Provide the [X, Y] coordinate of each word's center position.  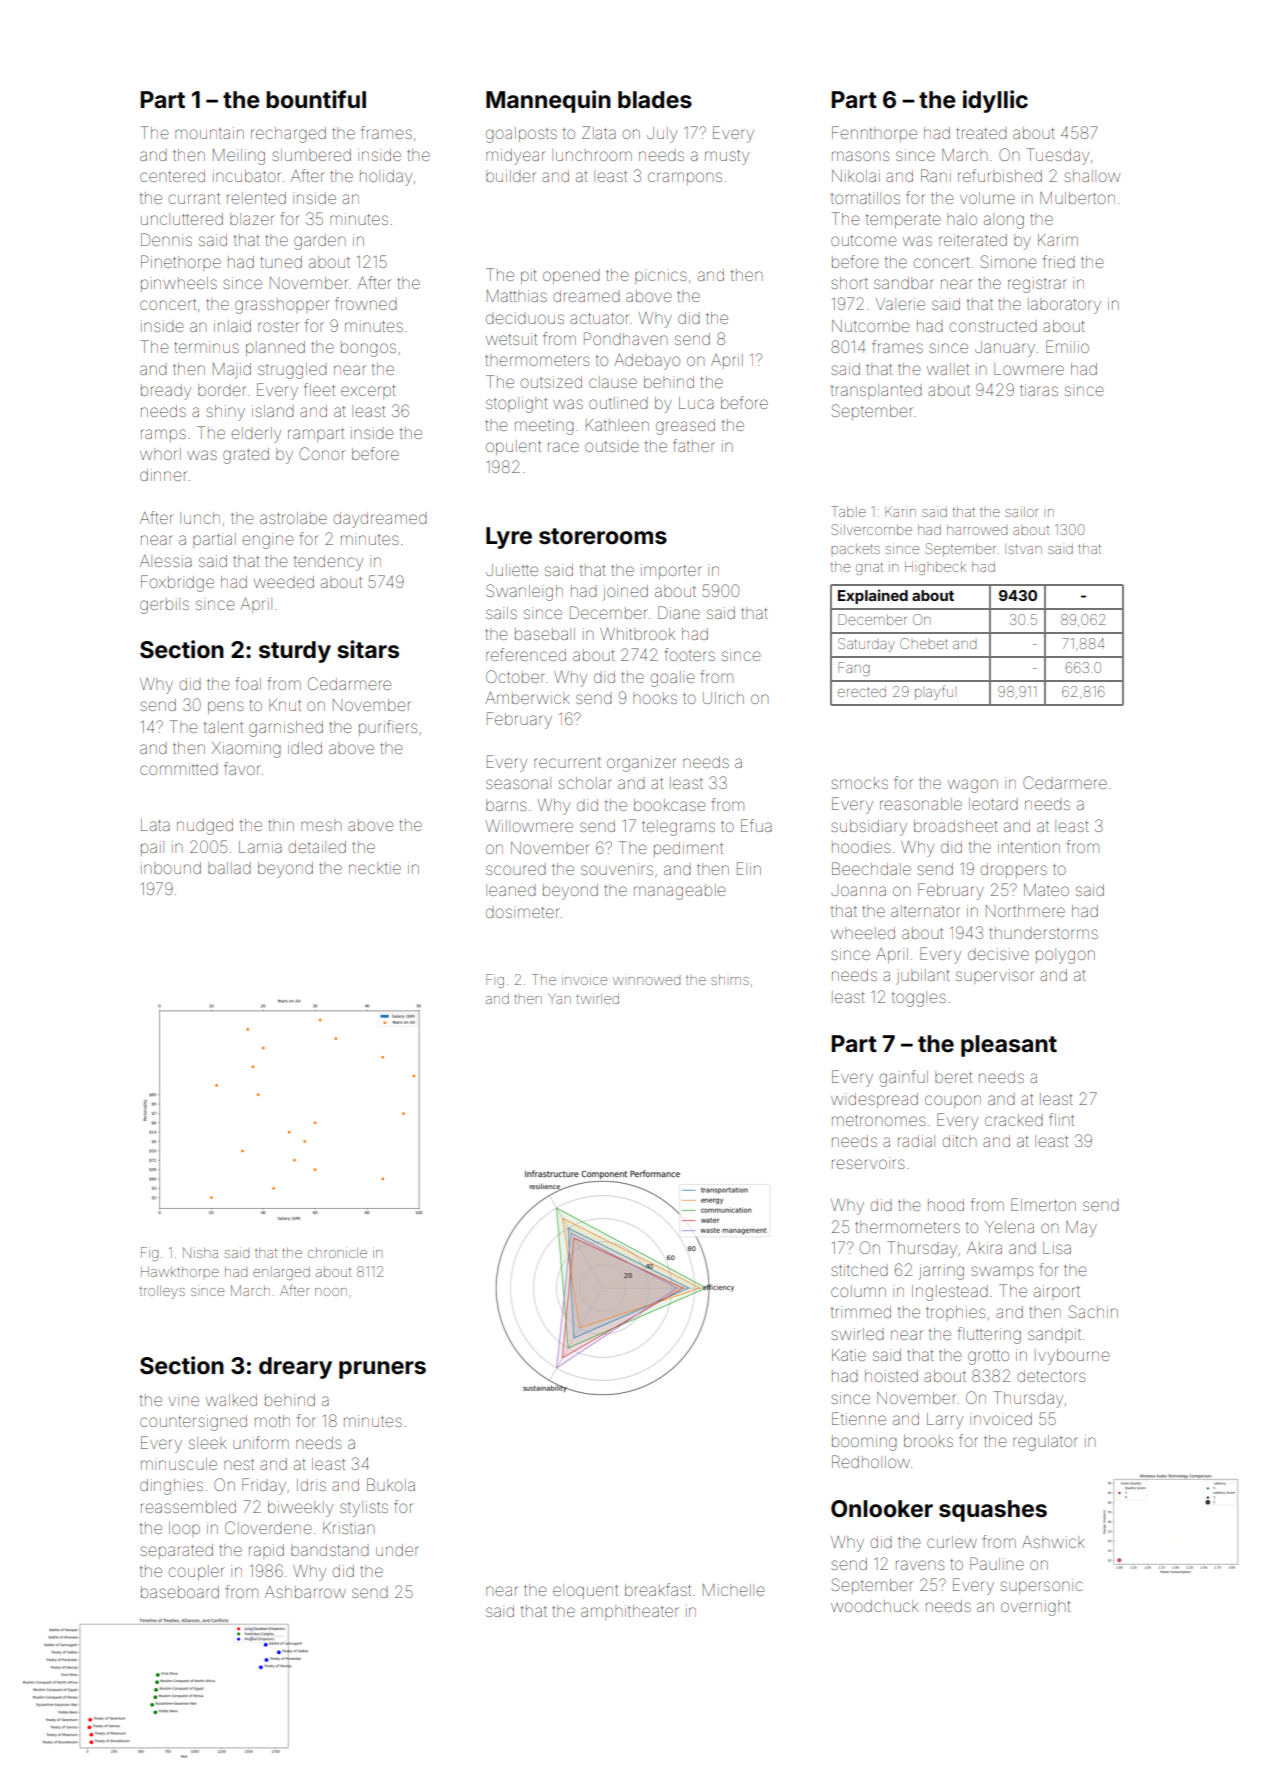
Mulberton [1077, 198]
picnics [660, 276]
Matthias [517, 296]
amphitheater [630, 1612]
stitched [859, 1270]
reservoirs [868, 1163]
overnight [1036, 1608]
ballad [229, 868]
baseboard [180, 1592]
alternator [925, 911]
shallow [1092, 176]
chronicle [337, 1252]
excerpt [368, 392]
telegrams [678, 828]
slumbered [311, 155]
